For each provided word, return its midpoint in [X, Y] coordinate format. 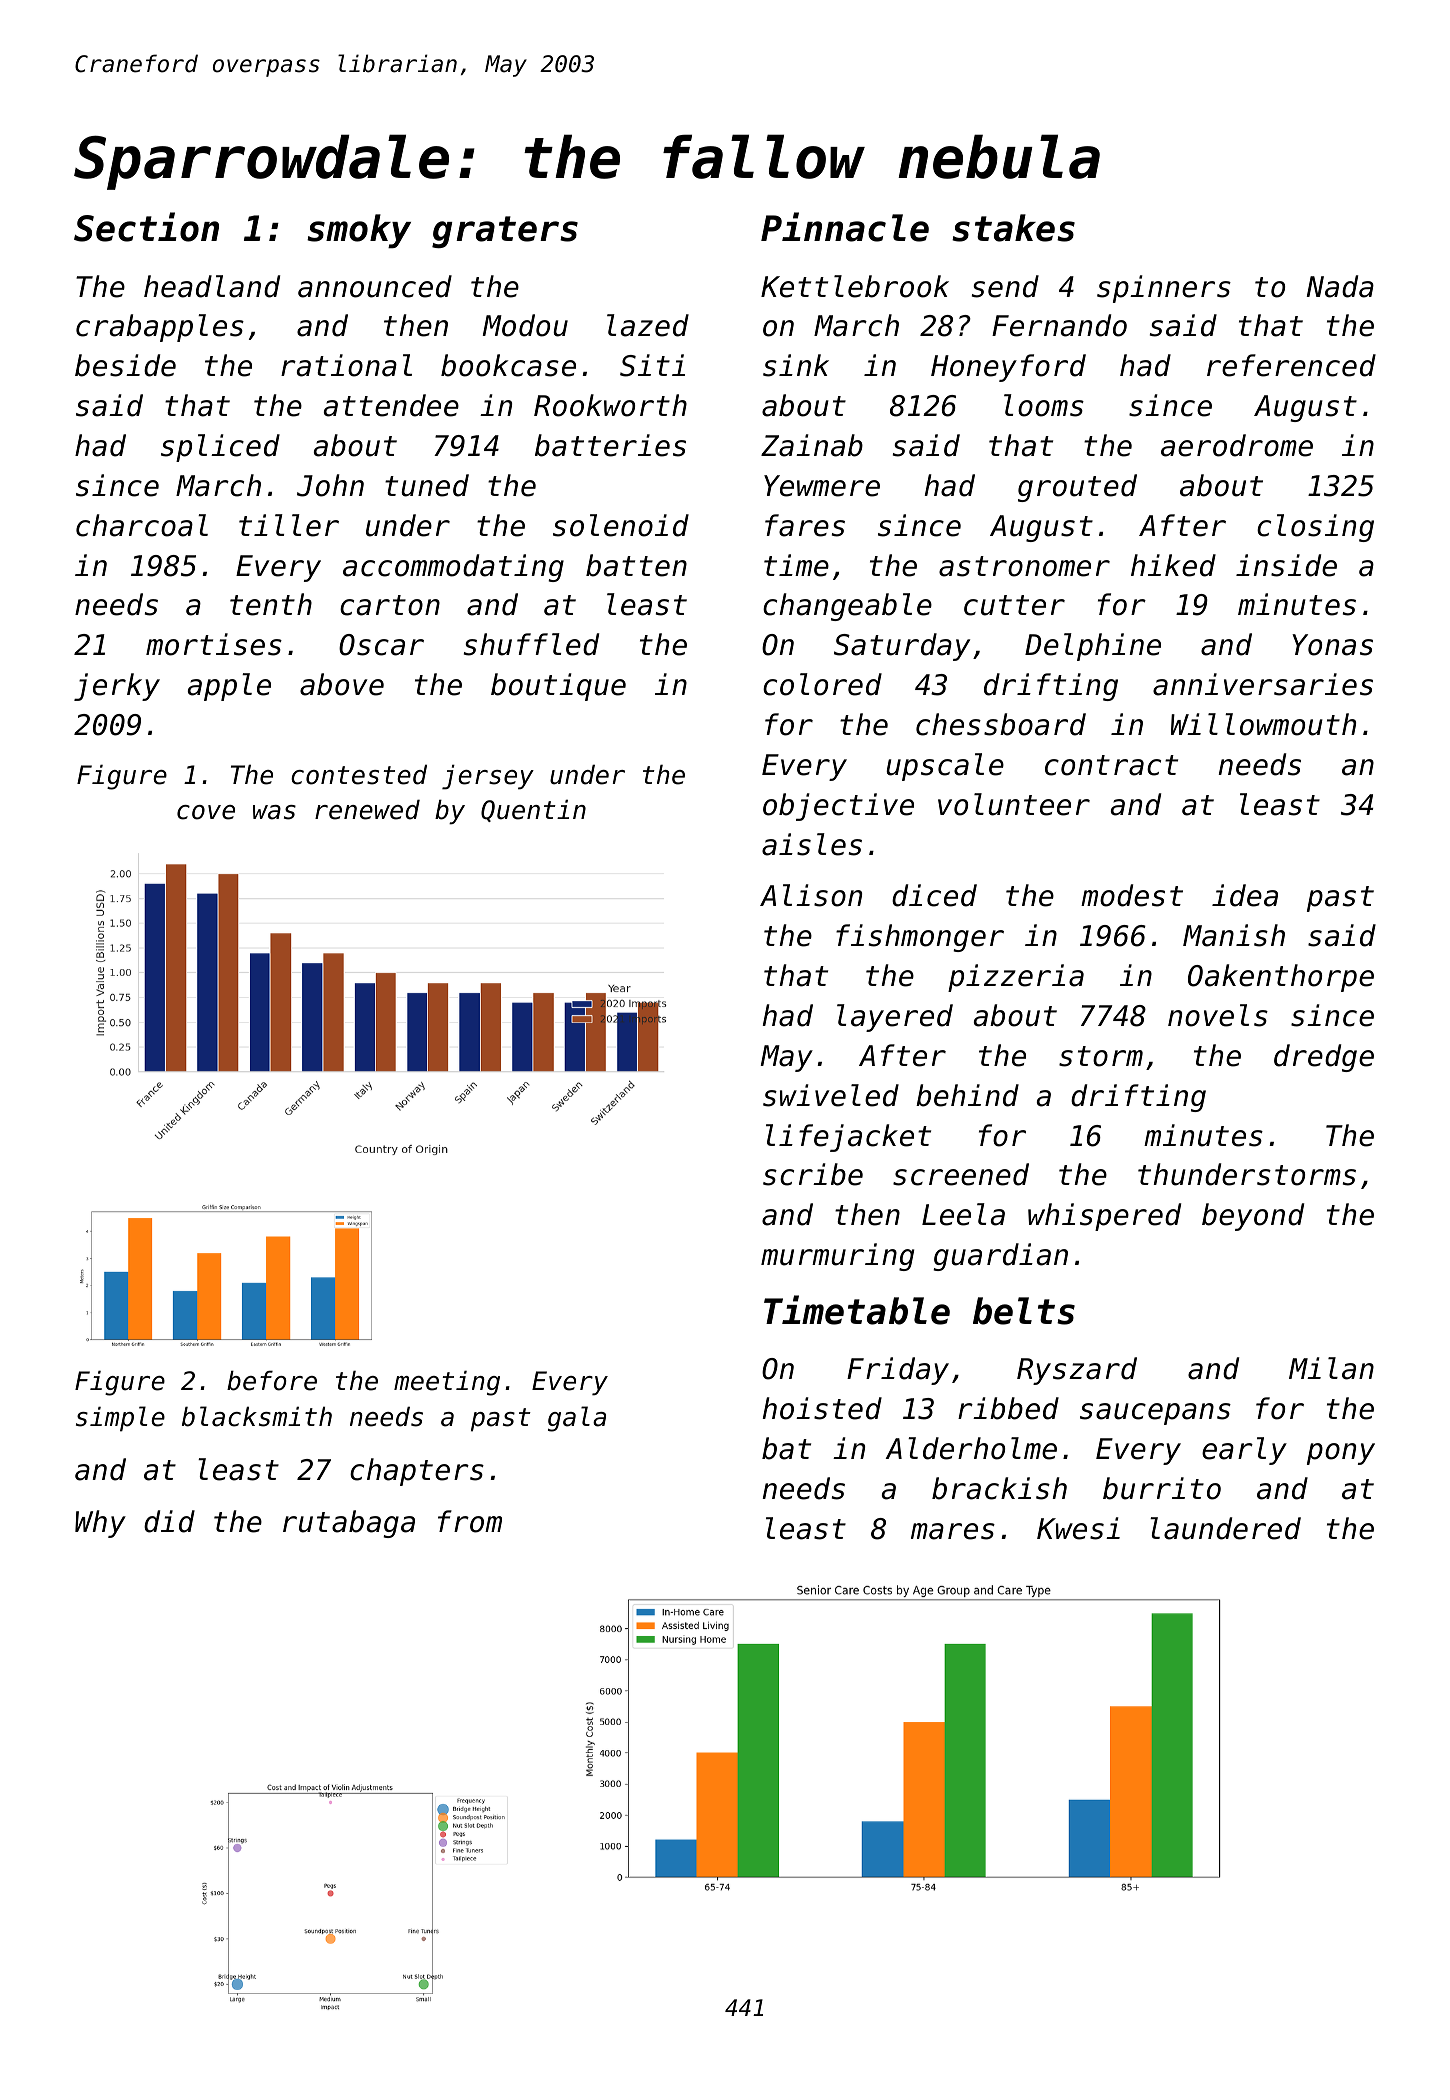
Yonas [1332, 645]
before [272, 1380]
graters [505, 232]
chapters [417, 1472]
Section [146, 227]
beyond [1253, 1217]
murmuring [837, 1257]
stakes [1013, 228]
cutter [1014, 605]
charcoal [142, 525]
